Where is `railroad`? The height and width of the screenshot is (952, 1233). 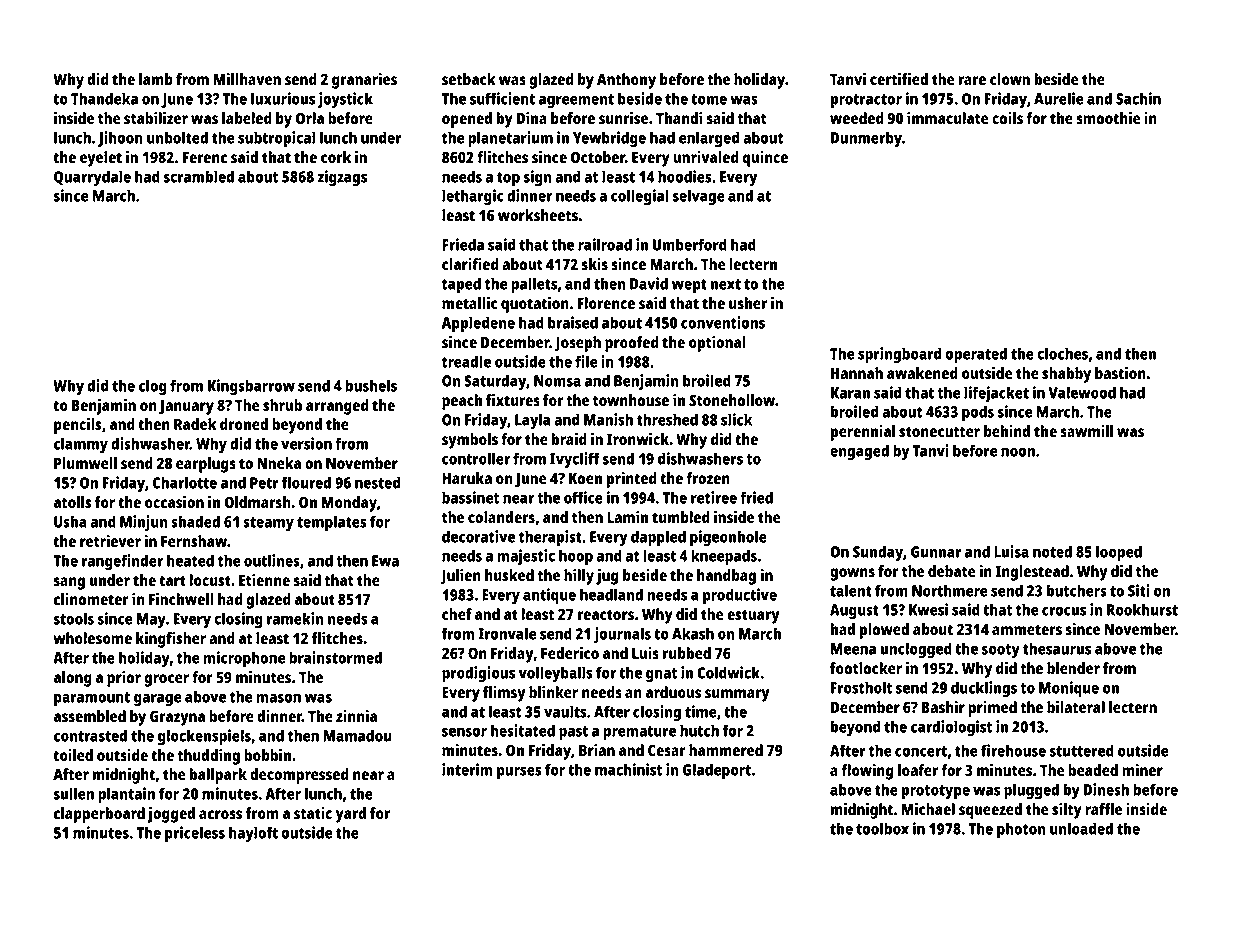
railroad is located at coordinates (605, 244).
